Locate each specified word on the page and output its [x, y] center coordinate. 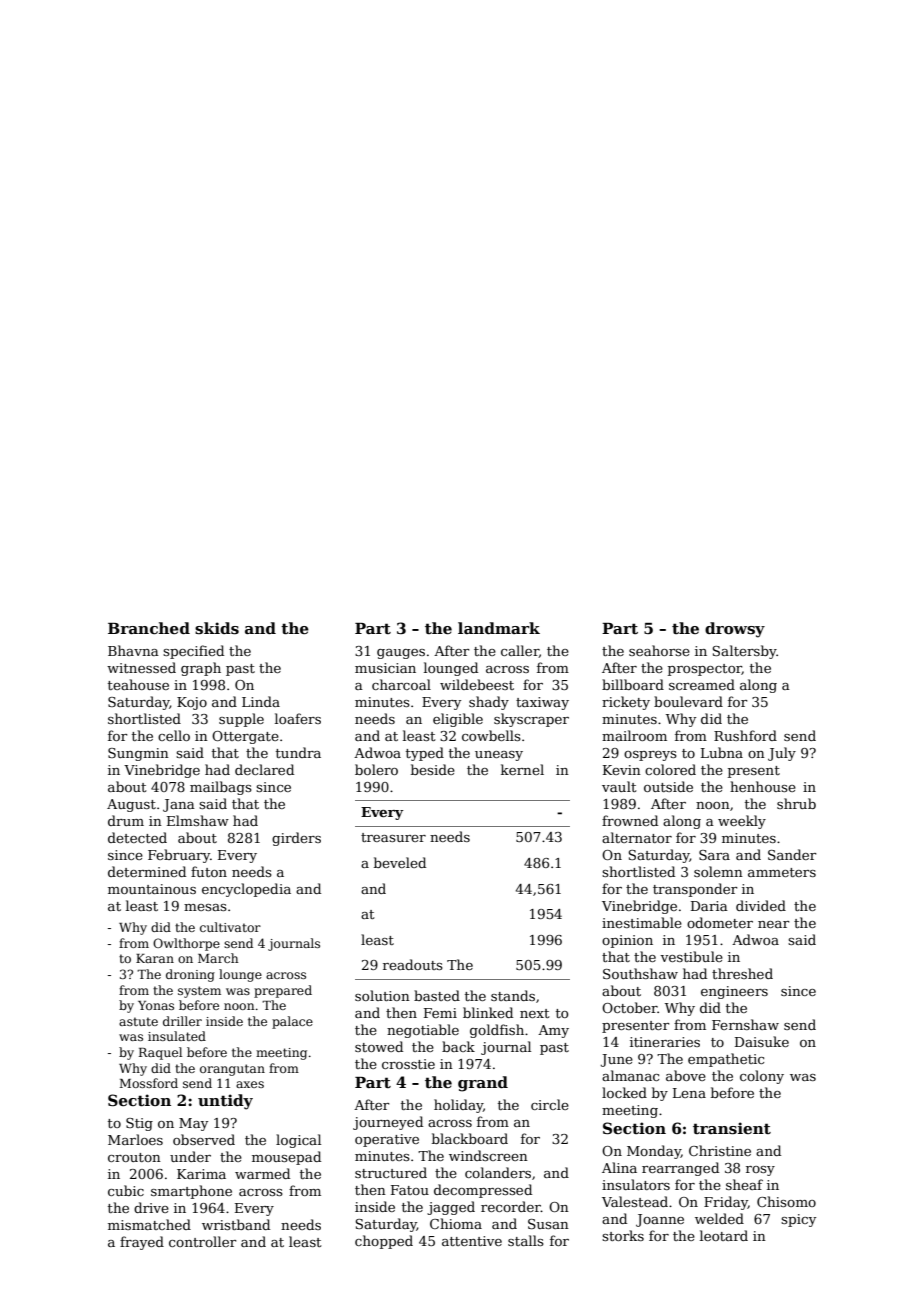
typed [425, 754]
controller [203, 1241]
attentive [472, 1241]
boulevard [688, 701]
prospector [705, 670]
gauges [401, 654]
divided [761, 905]
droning [190, 975]
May [193, 1124]
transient [732, 1128]
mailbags [221, 788]
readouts [413, 964]
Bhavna [133, 650]
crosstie [408, 1064]
